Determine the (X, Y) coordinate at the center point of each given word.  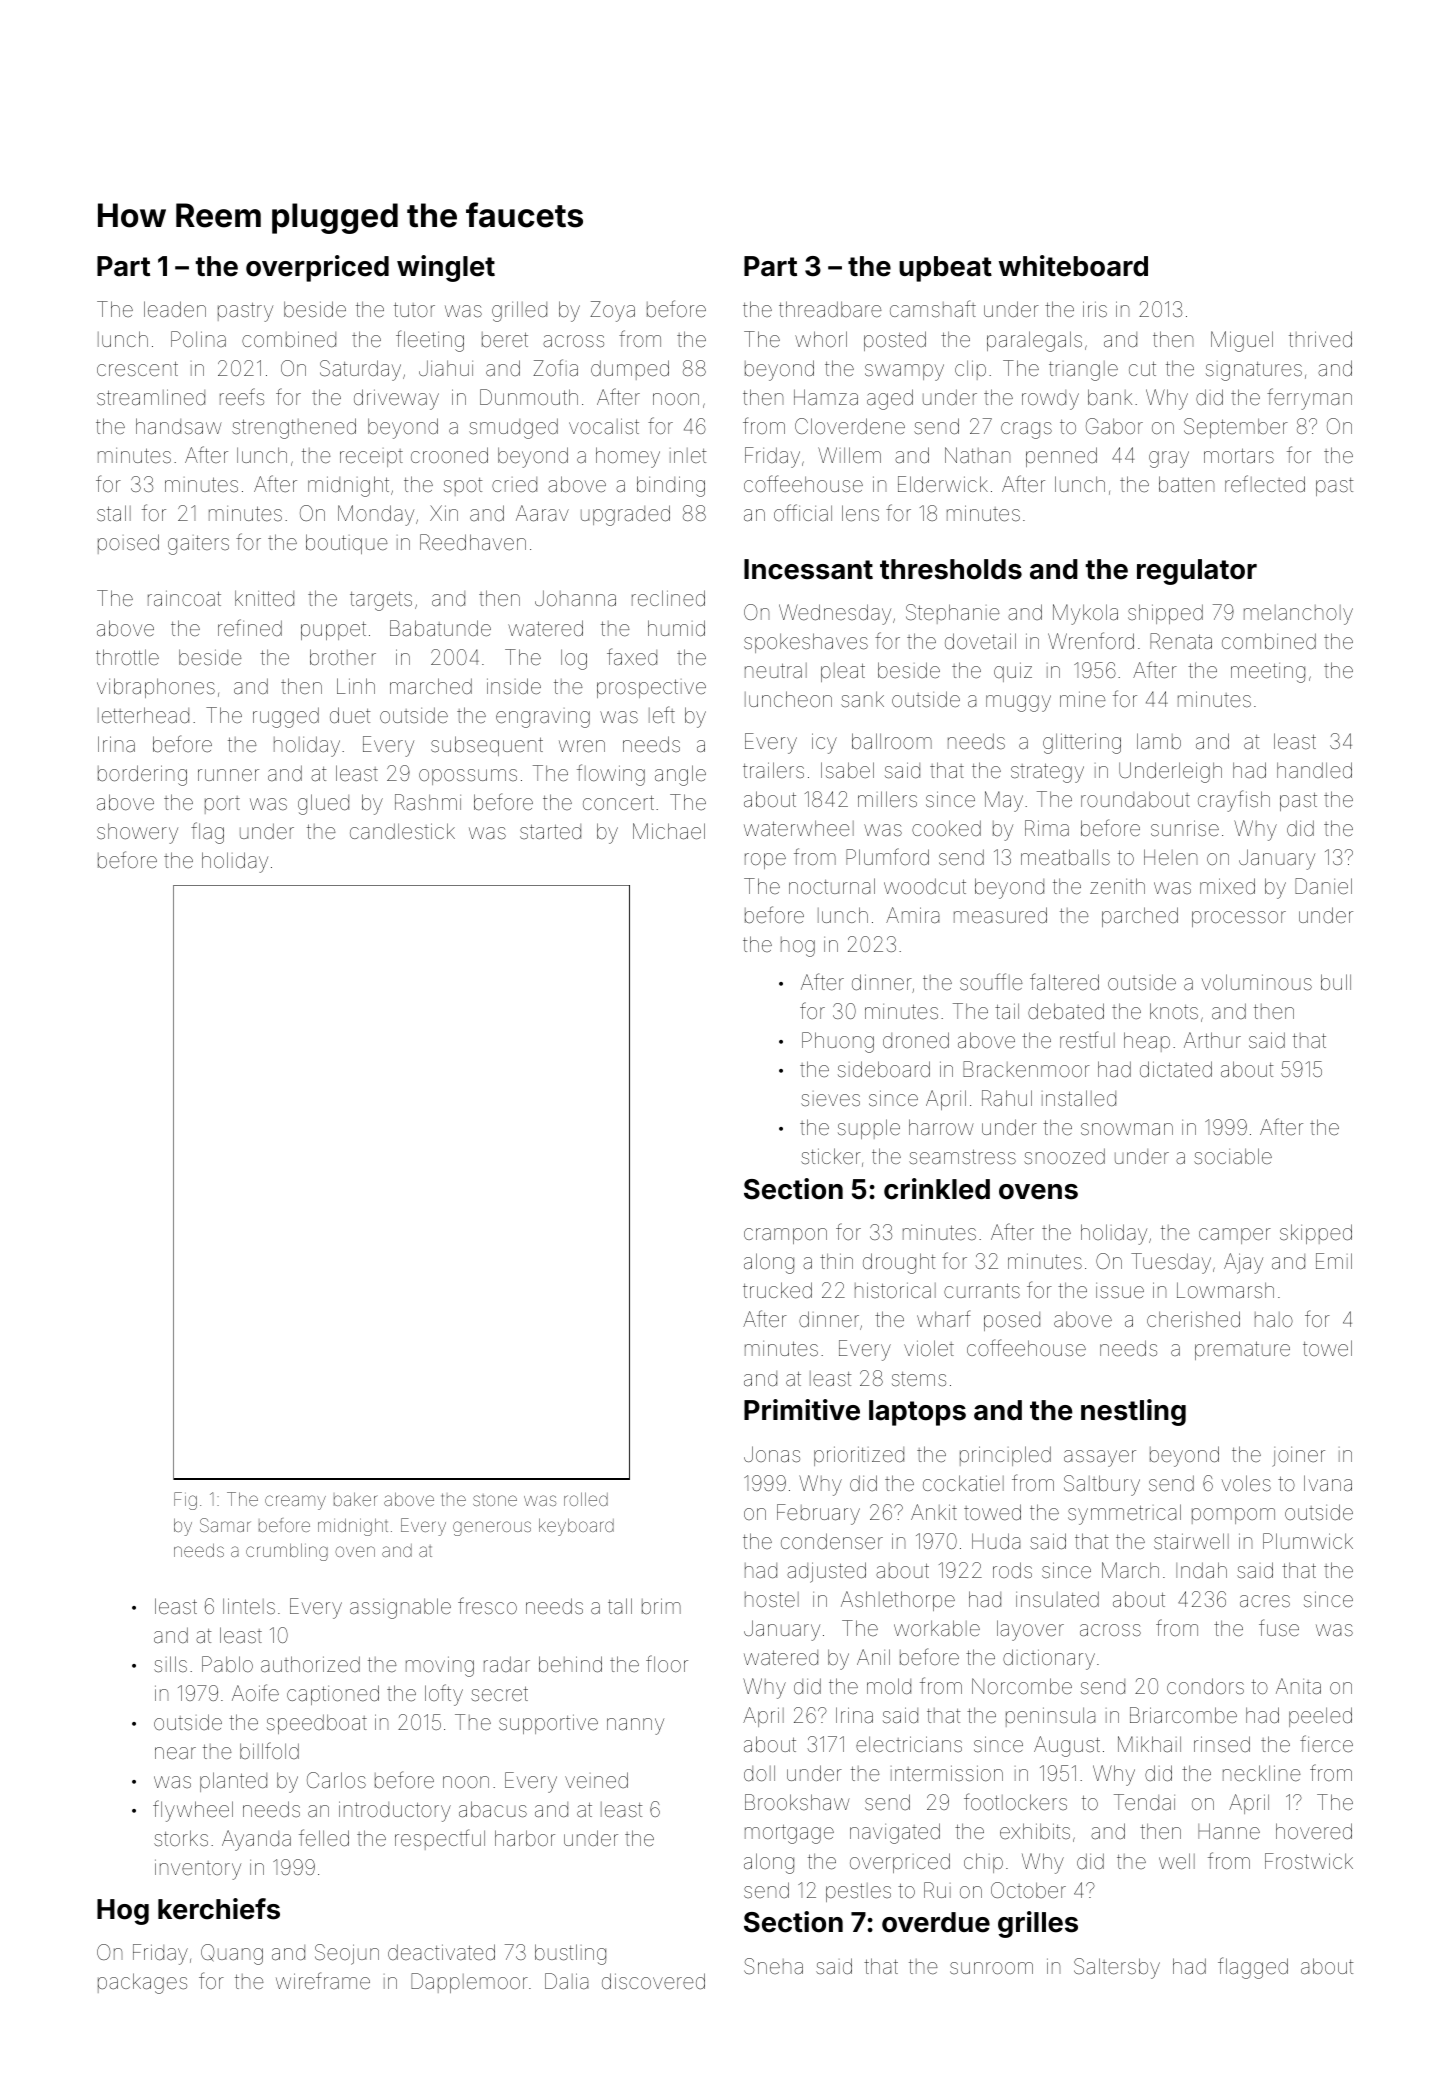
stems (919, 1379)
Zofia (555, 368)
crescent (137, 369)
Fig (185, 1501)
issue (1120, 1291)
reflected (1265, 484)
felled (324, 1838)
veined (596, 1780)
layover (1030, 1630)
